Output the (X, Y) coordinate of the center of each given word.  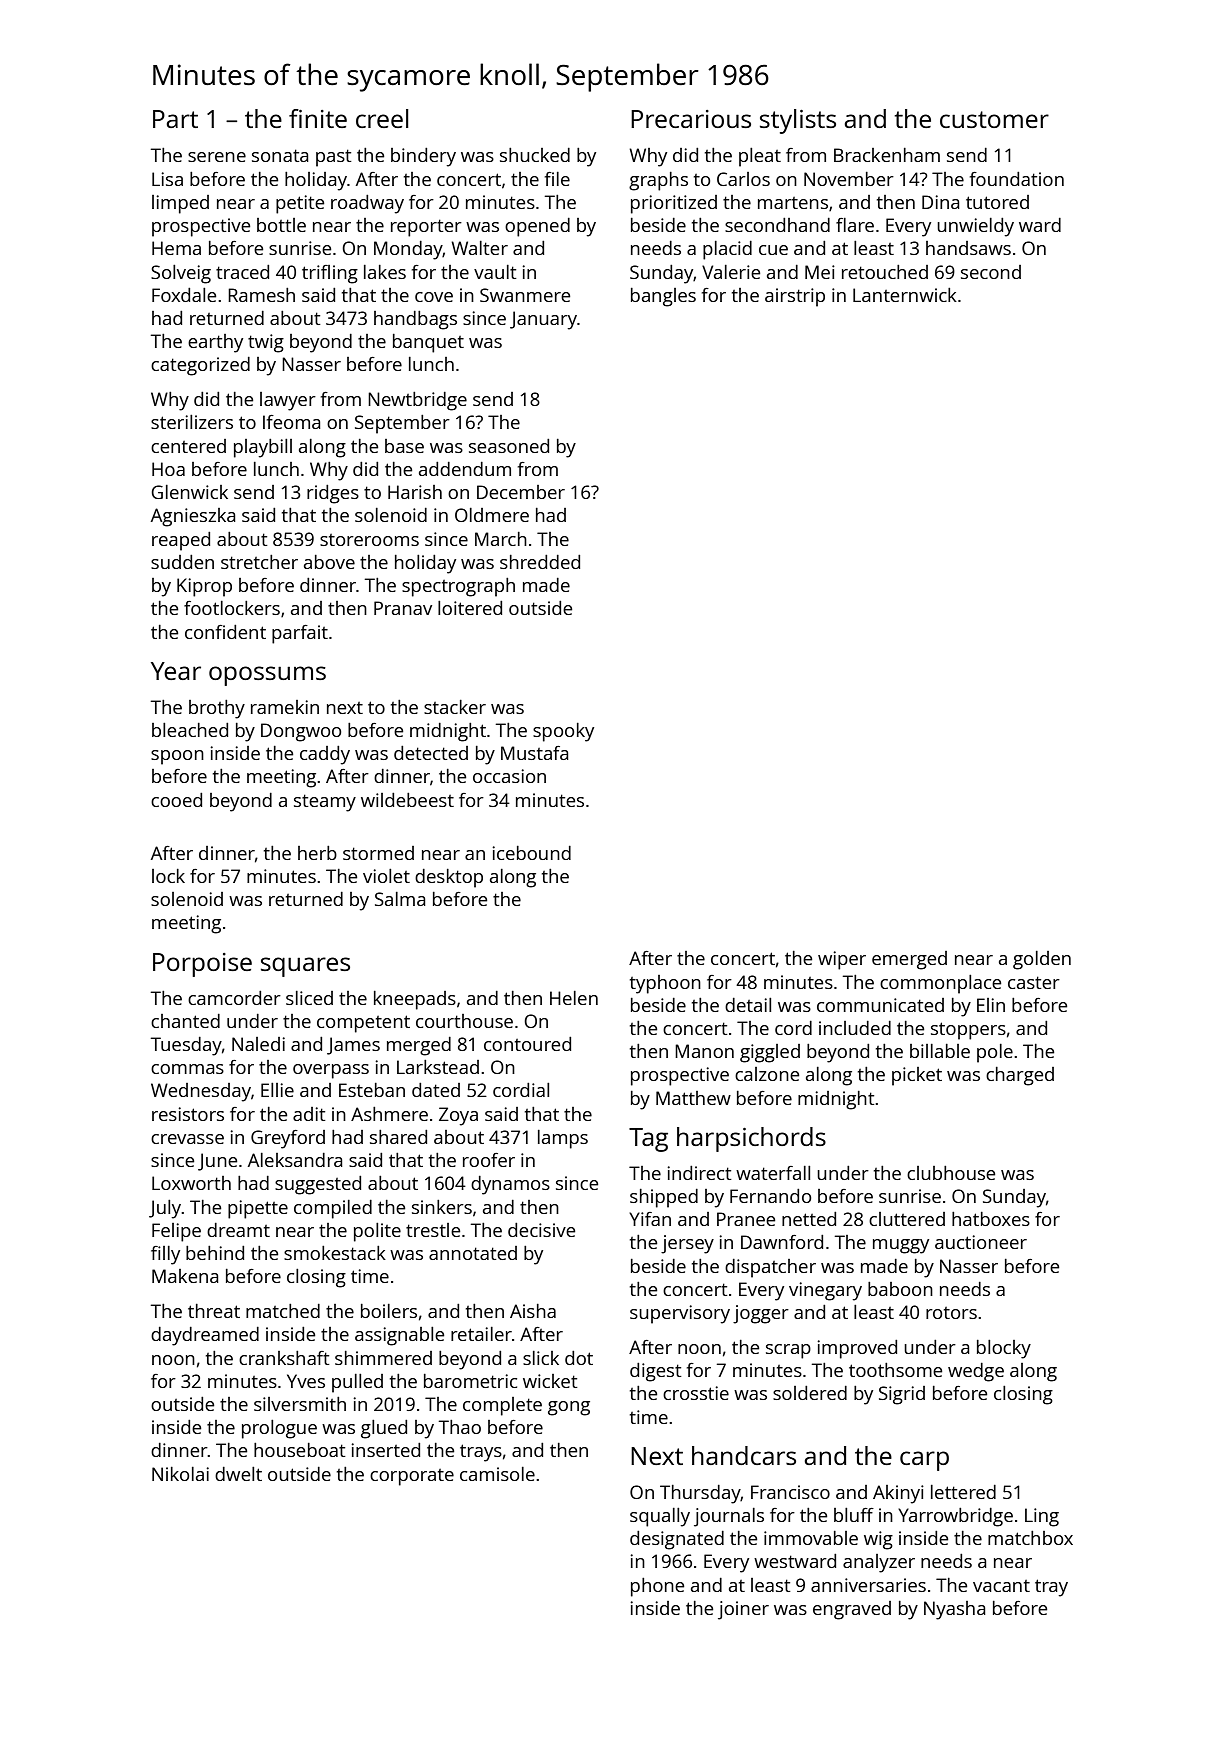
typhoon (665, 984)
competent (363, 1024)
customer (994, 119)
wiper (842, 960)
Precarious (691, 119)
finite (318, 118)
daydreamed (205, 1336)
